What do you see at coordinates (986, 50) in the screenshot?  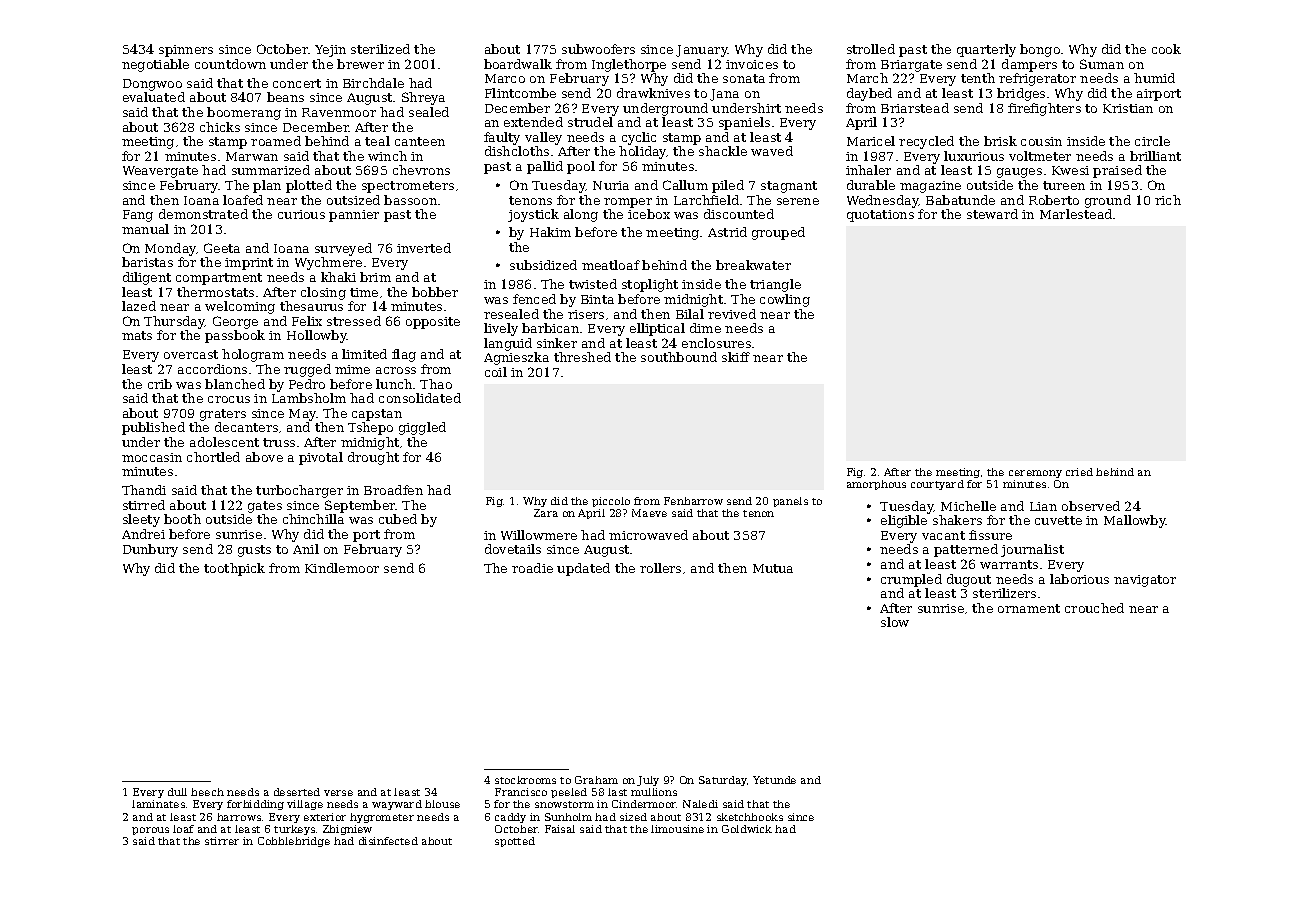 I see `quarterly` at bounding box center [986, 50].
